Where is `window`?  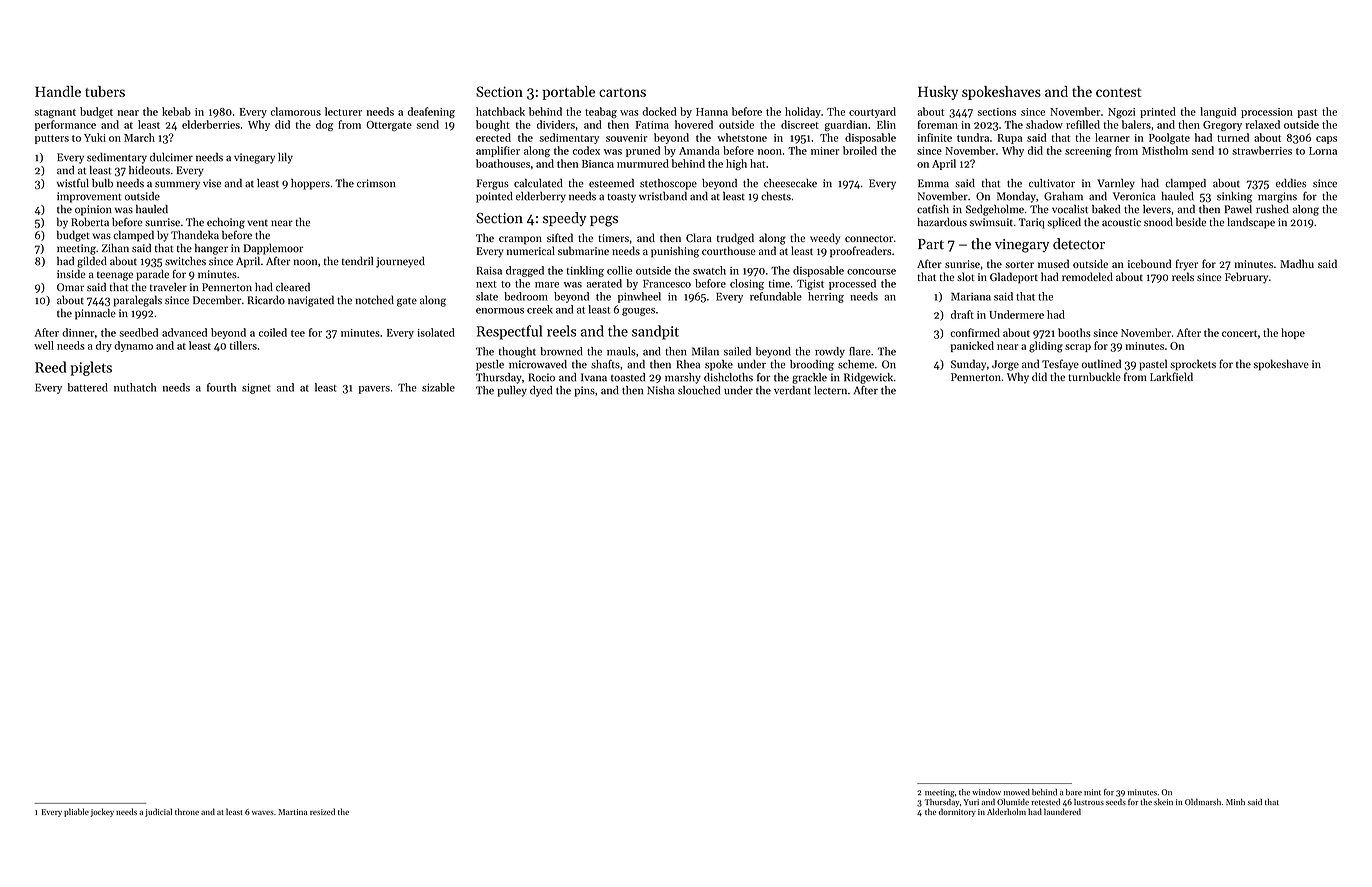 window is located at coordinates (986, 792).
